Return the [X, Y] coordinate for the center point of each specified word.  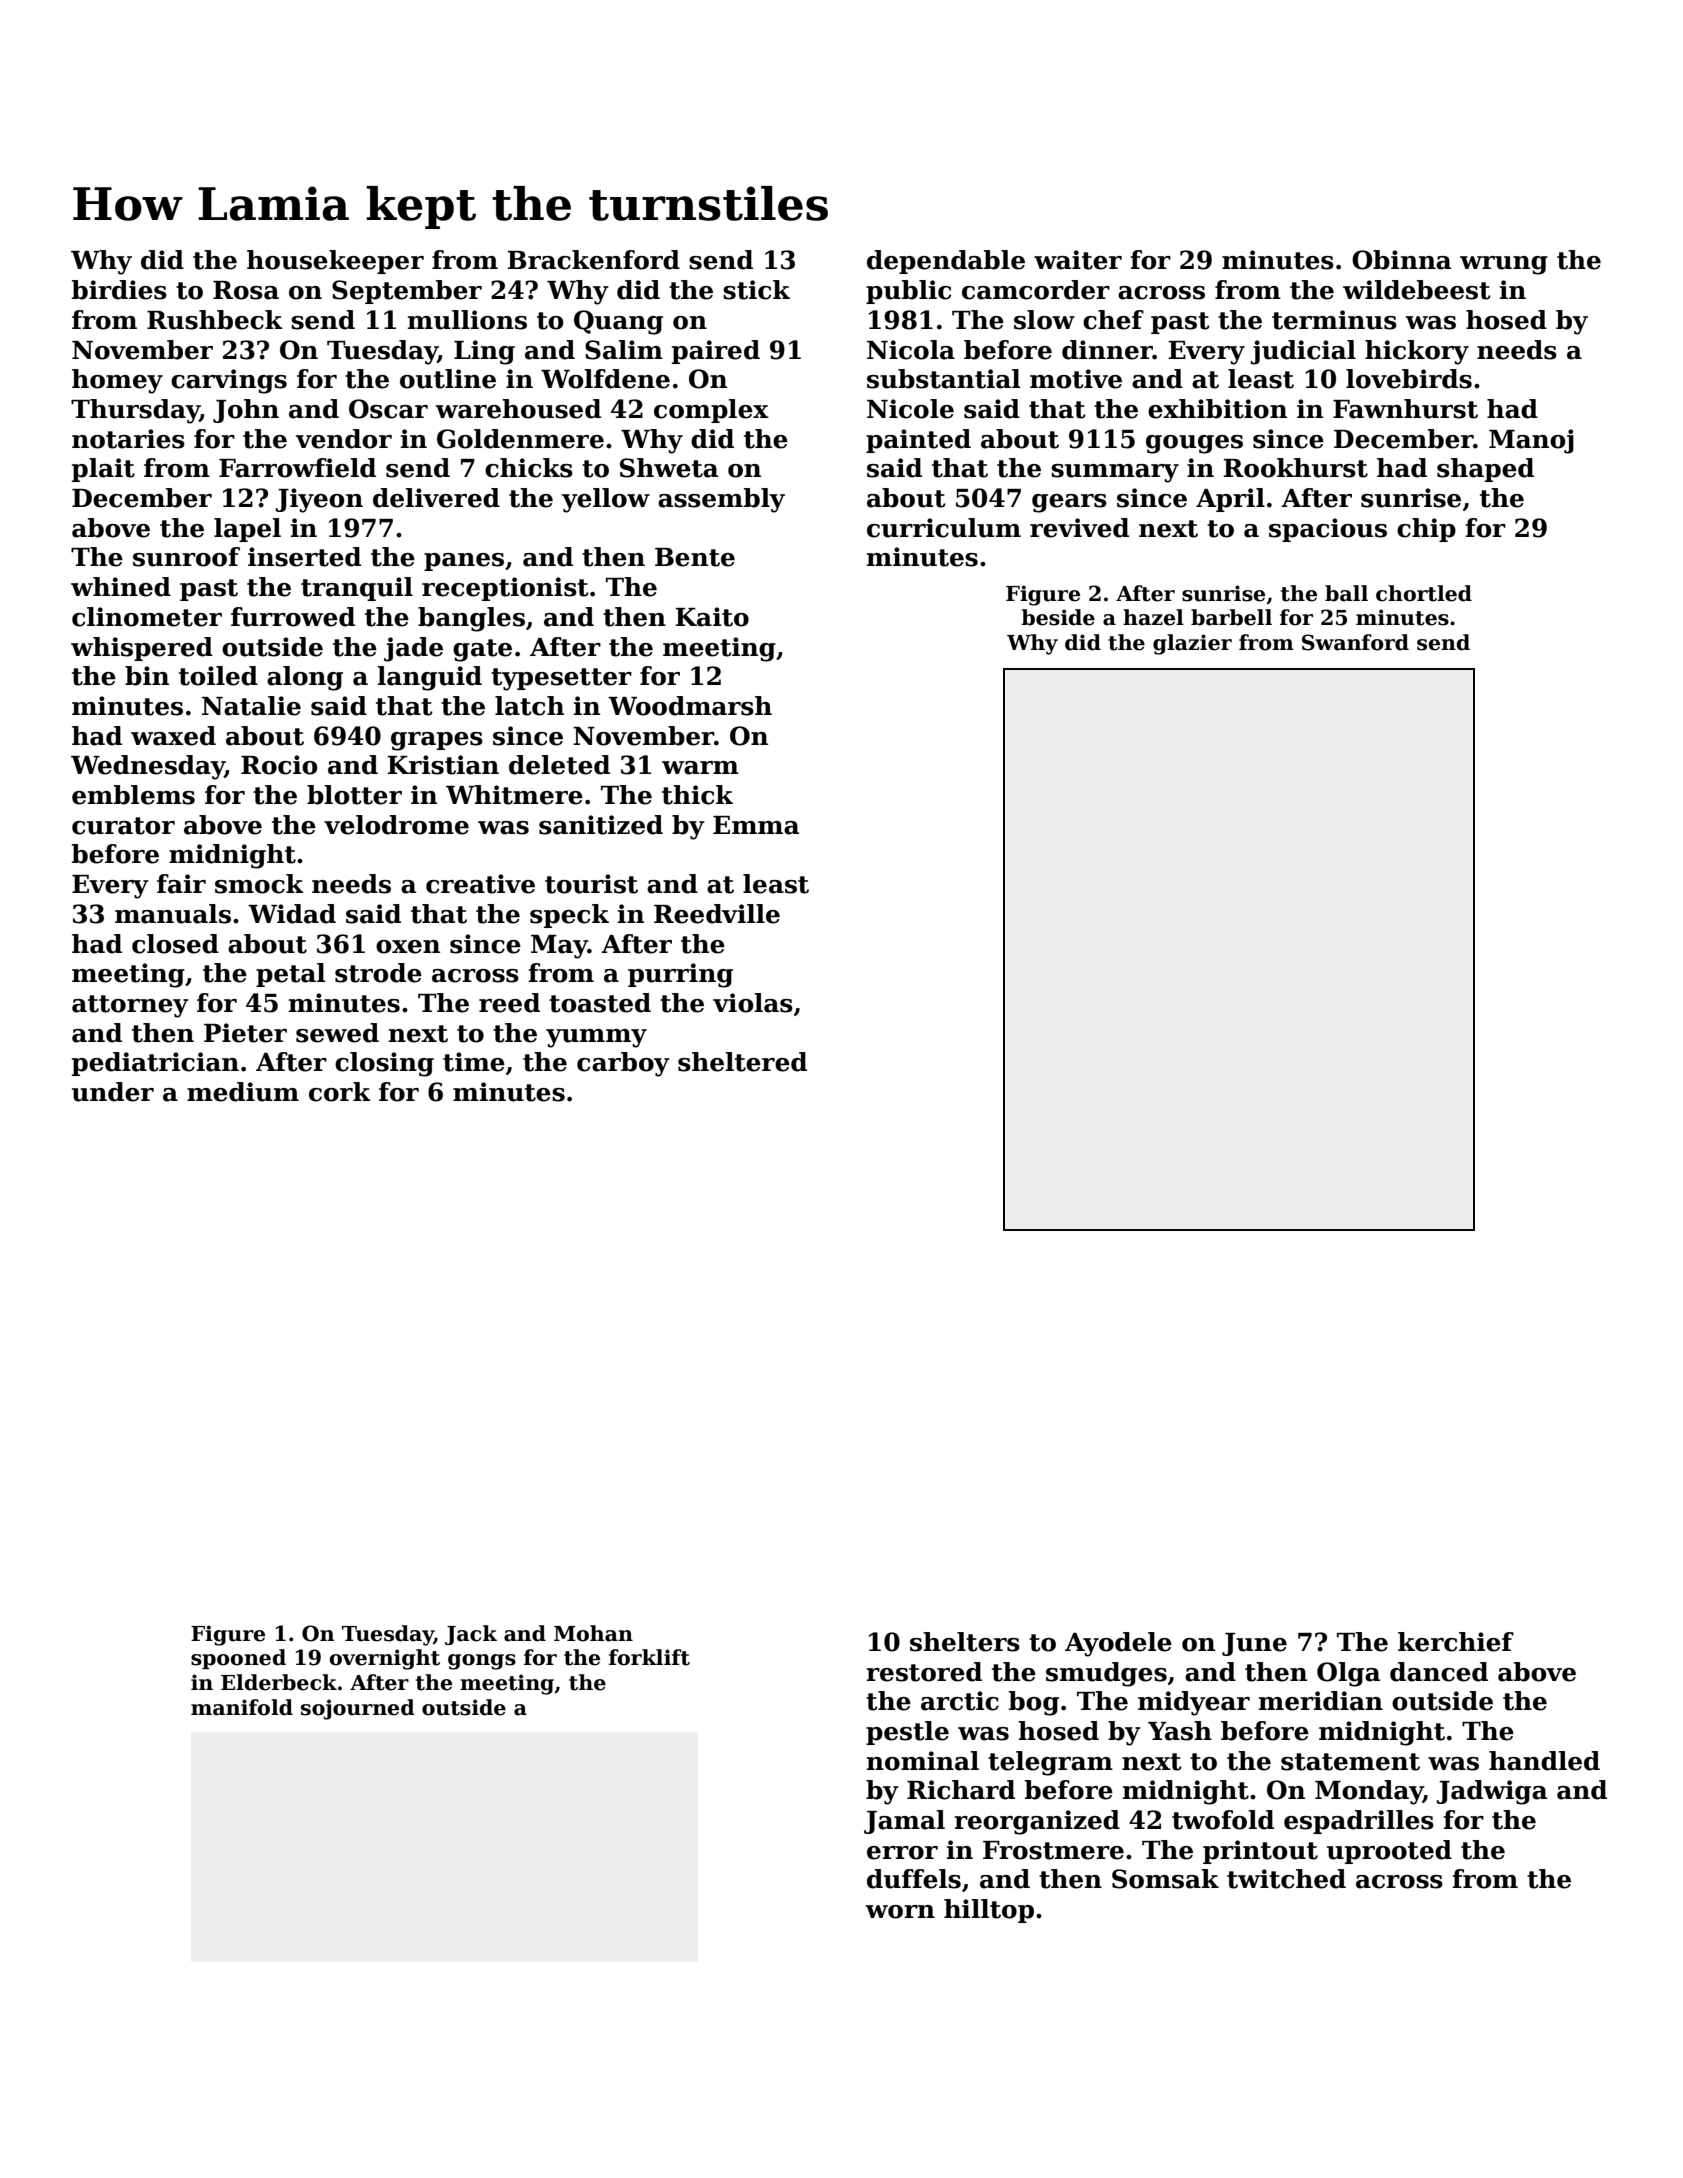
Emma [756, 825]
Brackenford [593, 260]
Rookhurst [1295, 468]
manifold [242, 1707]
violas [753, 1003]
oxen [408, 947]
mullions [467, 320]
